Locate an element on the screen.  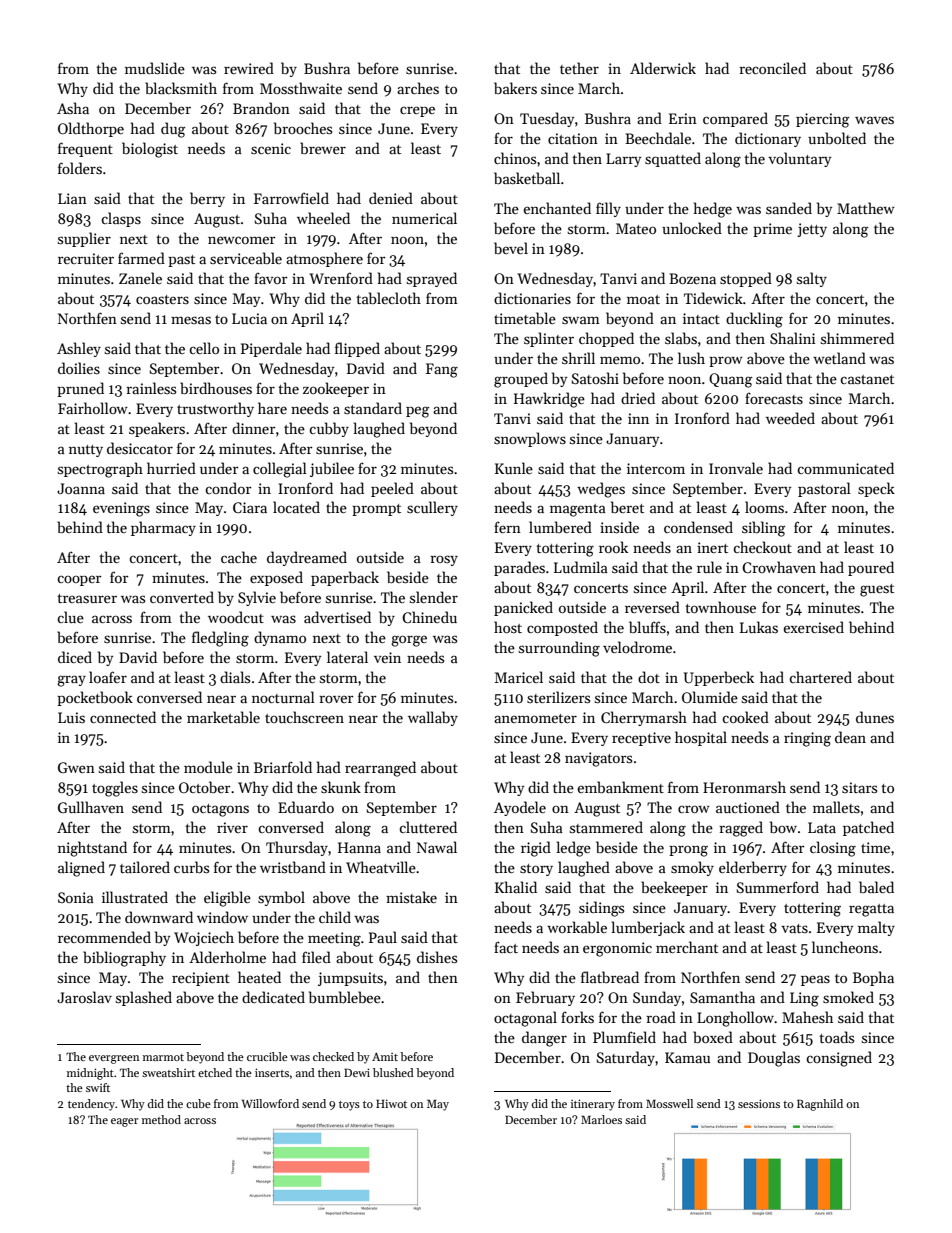
cooper is located at coordinates (79, 580).
